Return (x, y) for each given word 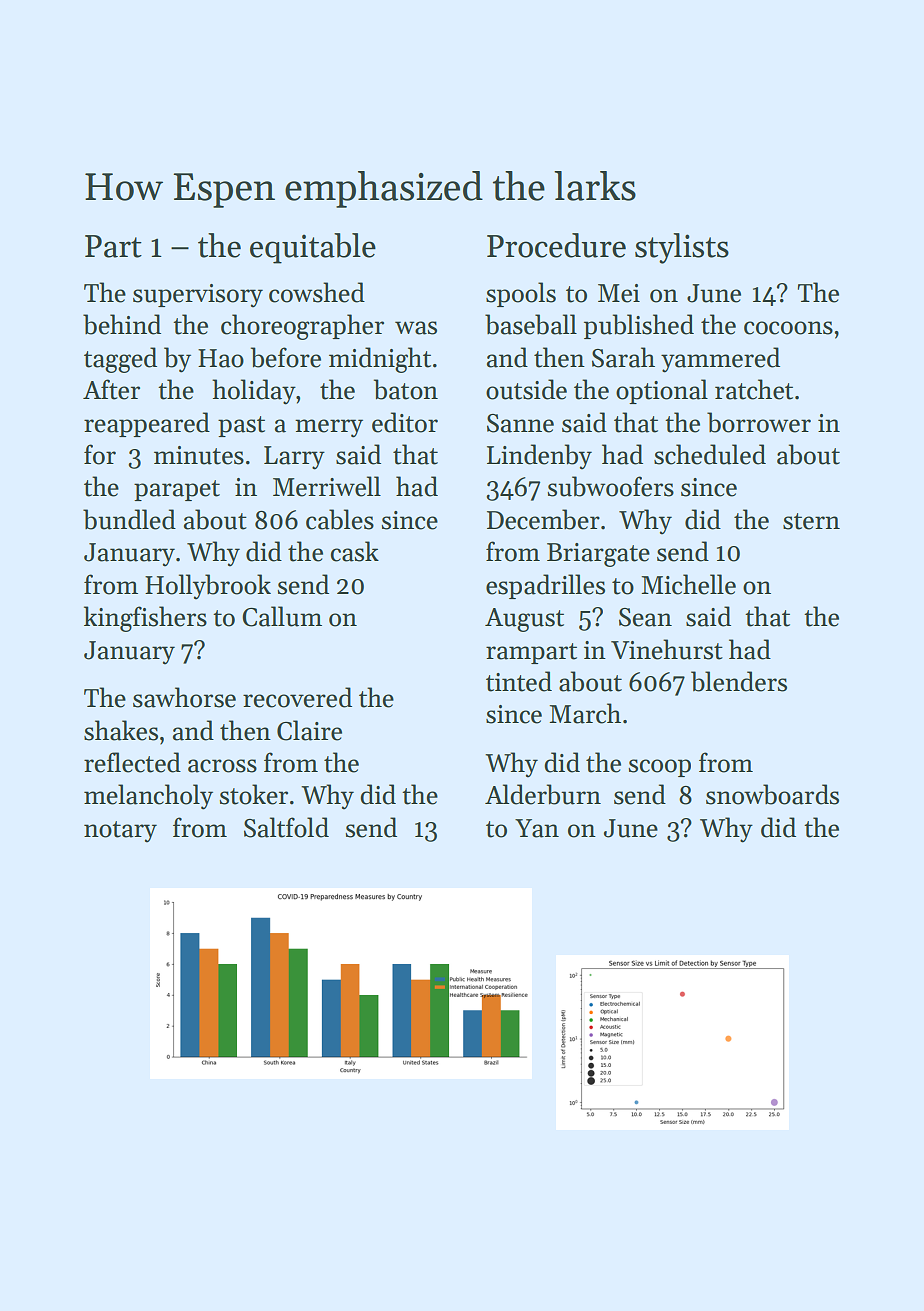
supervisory (198, 296)
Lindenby (539, 457)
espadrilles (545, 586)
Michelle (688, 584)
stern (811, 521)
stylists (682, 248)
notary (120, 832)
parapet (177, 490)
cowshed (317, 292)
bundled (129, 519)
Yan (537, 828)
